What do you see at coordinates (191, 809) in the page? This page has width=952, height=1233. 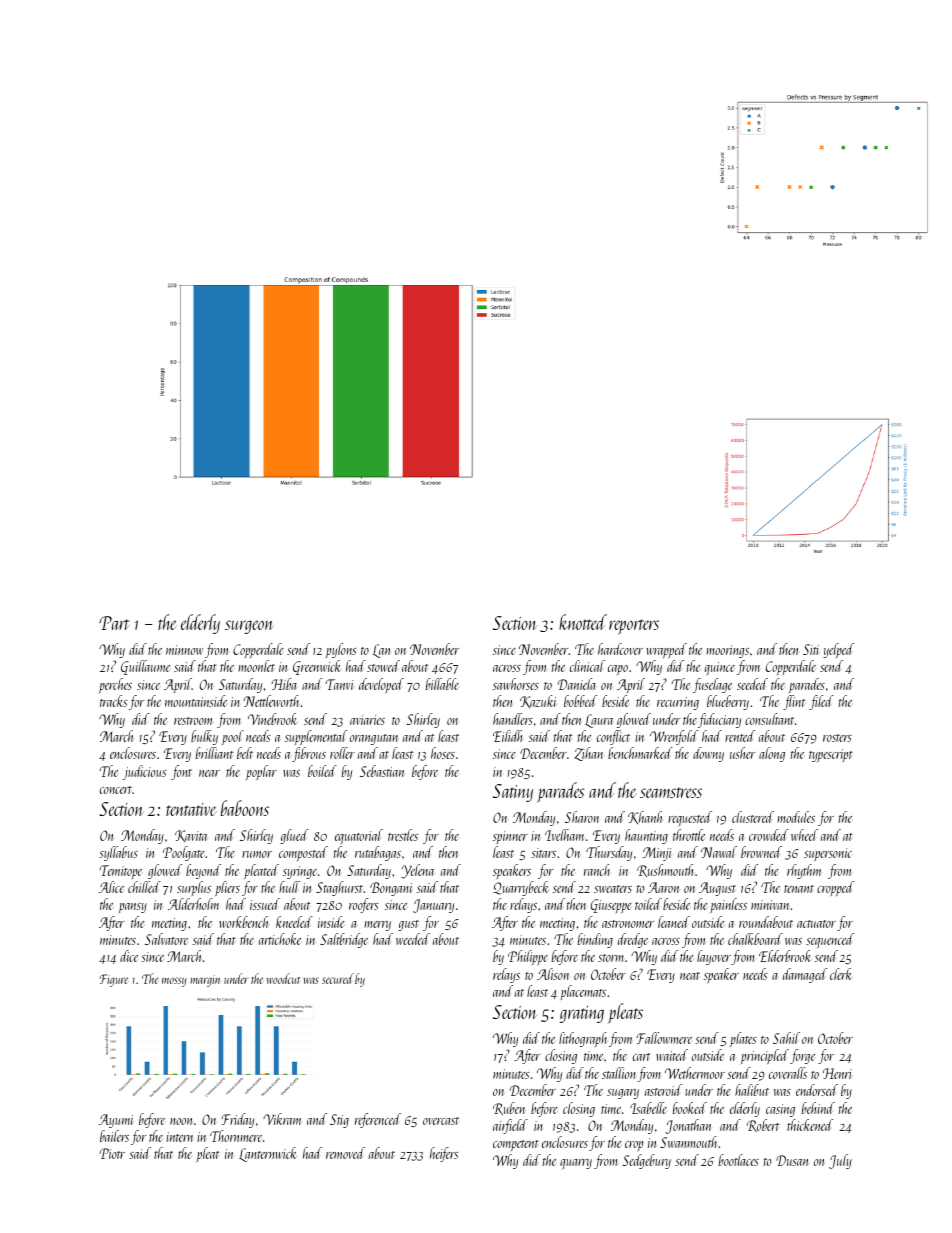 I see `tentative` at bounding box center [191, 809].
